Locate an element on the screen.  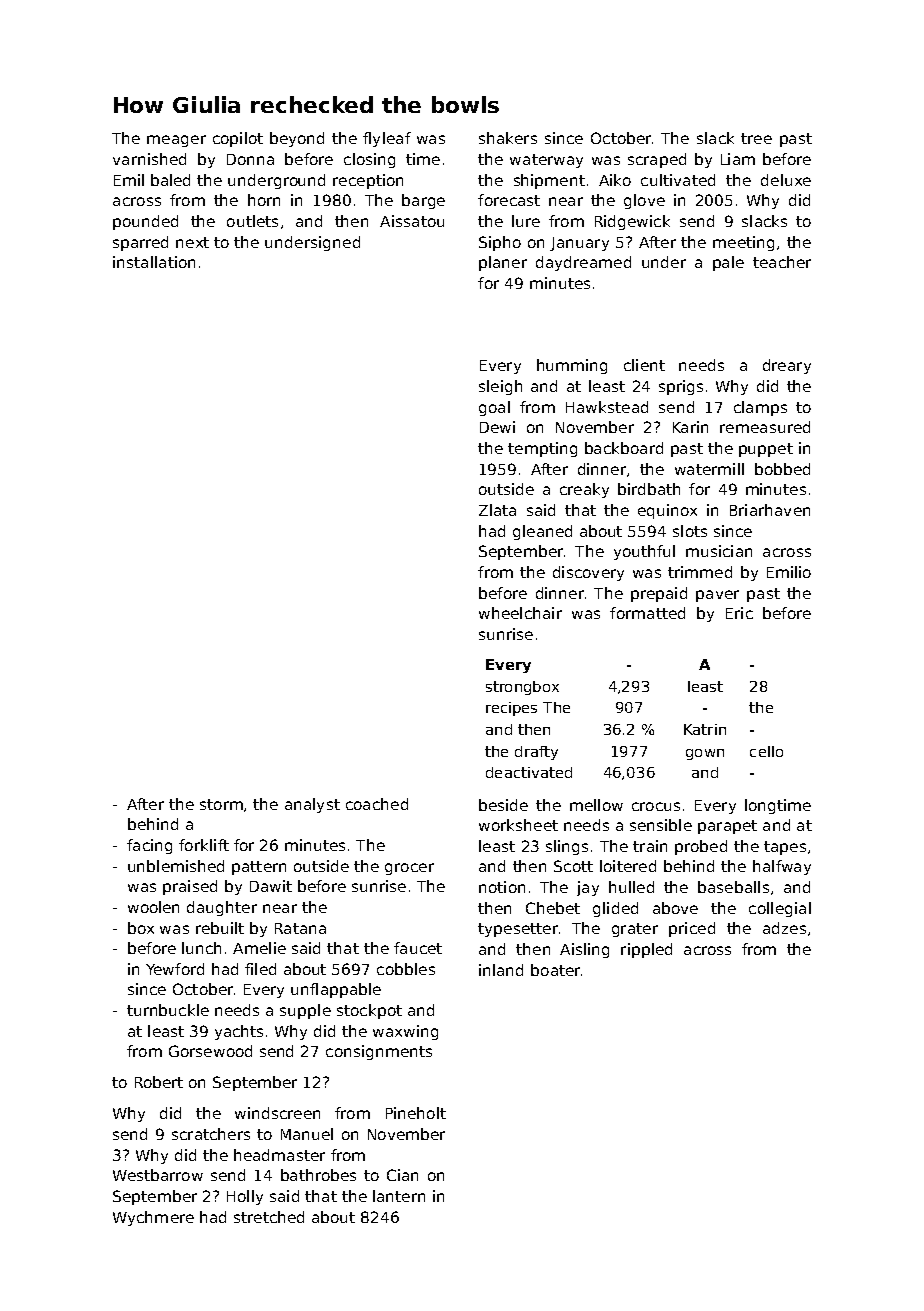
meager is located at coordinates (176, 141).
